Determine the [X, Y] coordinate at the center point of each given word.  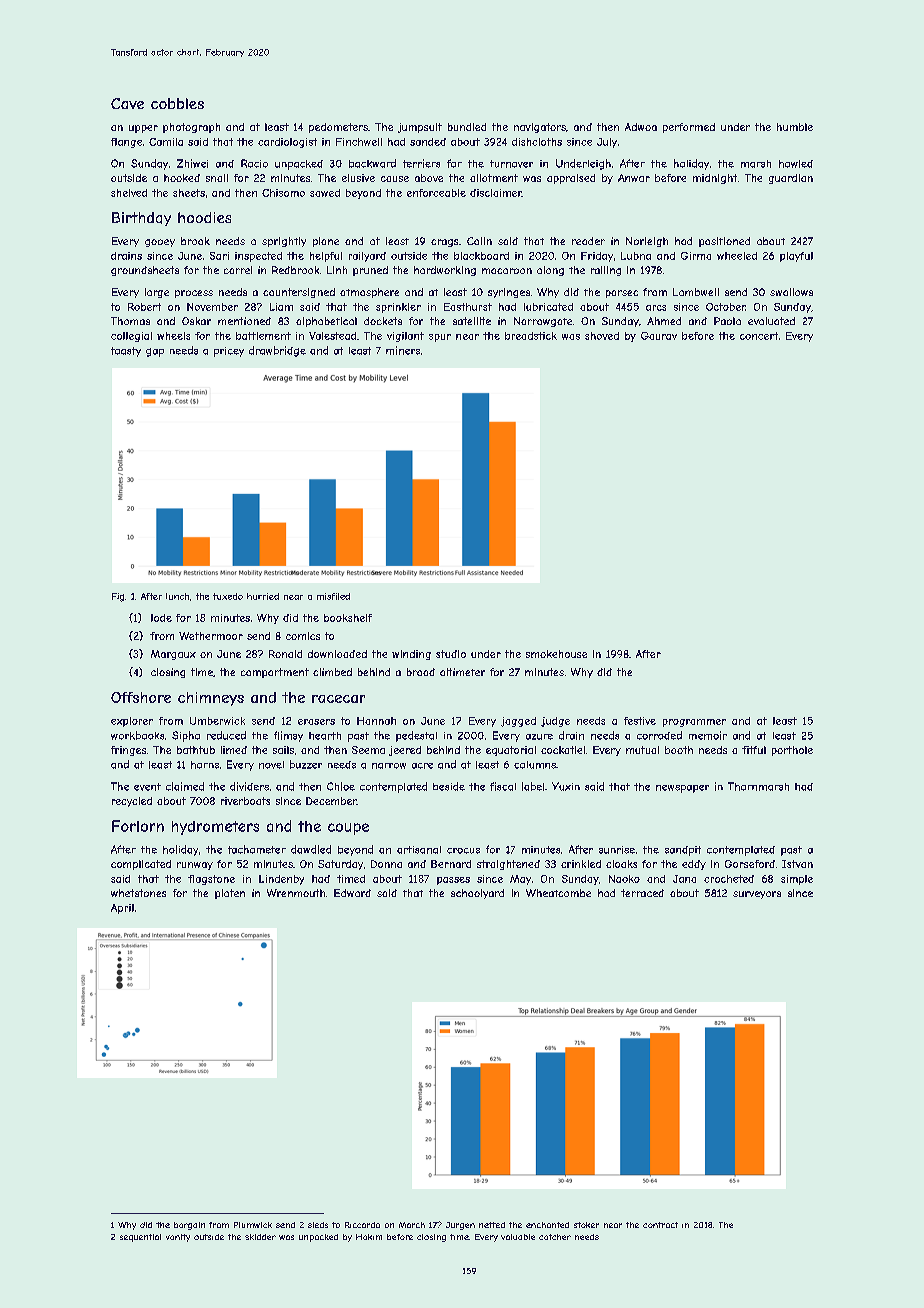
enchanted [547, 1225]
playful [796, 257]
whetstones [138, 893]
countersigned [299, 293]
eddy [694, 865]
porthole [792, 751]
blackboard [481, 256]
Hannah [376, 721]
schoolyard [477, 894]
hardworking [445, 271]
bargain [189, 1226]
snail [217, 178]
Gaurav [659, 336]
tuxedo [228, 596]
